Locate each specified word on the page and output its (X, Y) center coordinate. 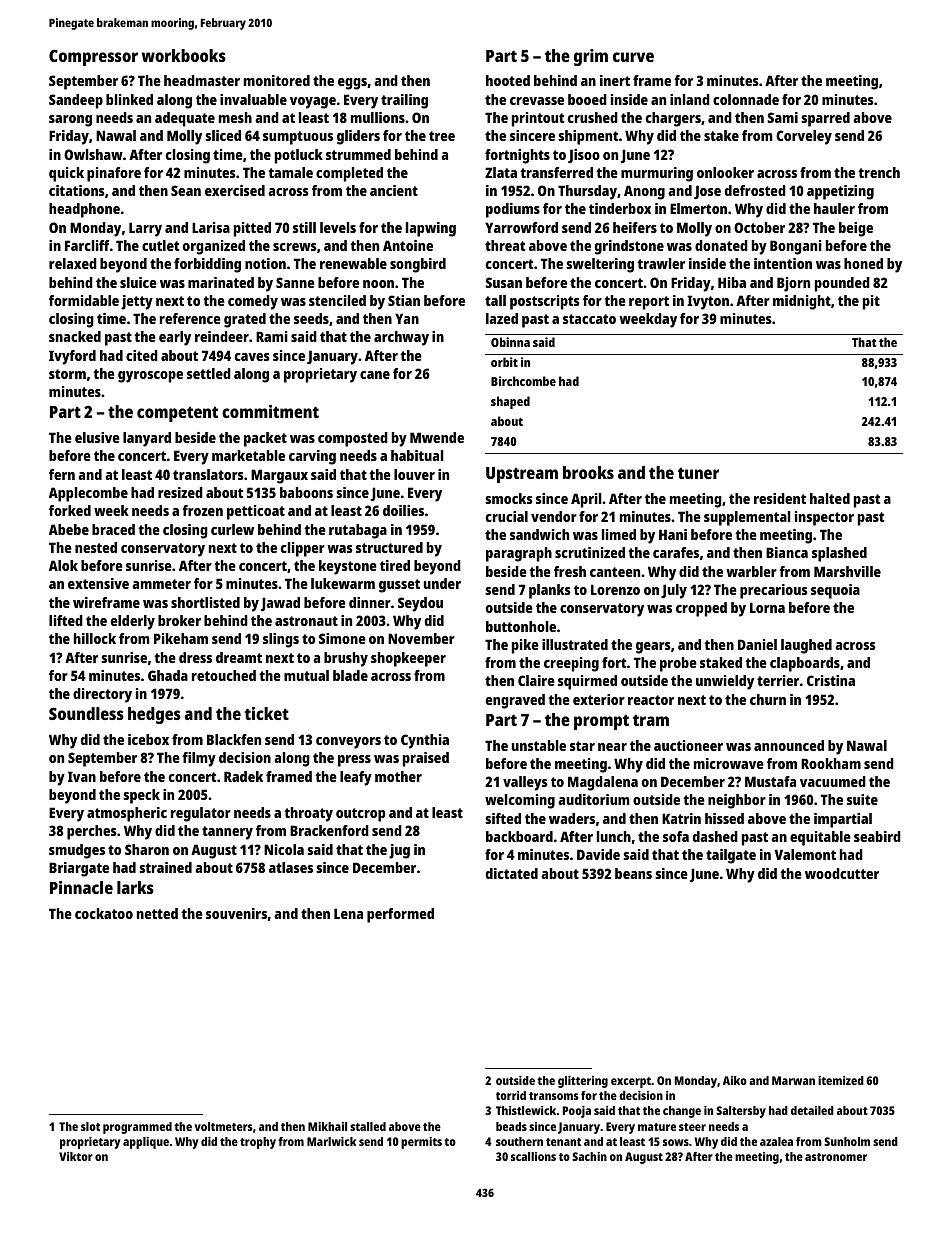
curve (633, 57)
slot (90, 1126)
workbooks (184, 55)
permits (421, 1143)
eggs (352, 84)
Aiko (735, 1080)
